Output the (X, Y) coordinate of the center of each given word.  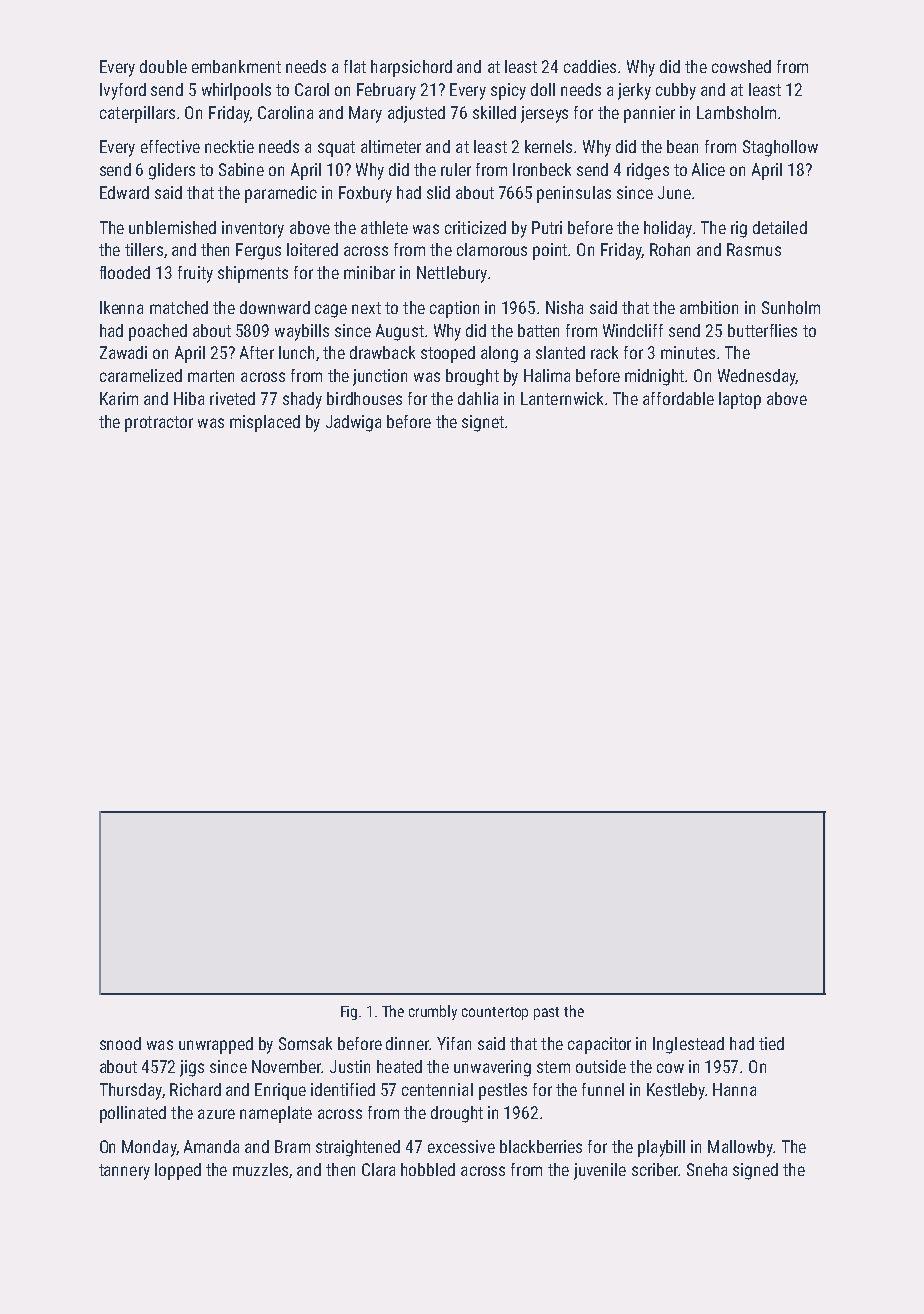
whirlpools (236, 91)
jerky (634, 91)
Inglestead (688, 1045)
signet (483, 423)
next (366, 308)
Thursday (131, 1091)
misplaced (265, 423)
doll (543, 89)
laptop (740, 400)
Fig (349, 1013)
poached (158, 332)
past (546, 1013)
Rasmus (754, 249)
